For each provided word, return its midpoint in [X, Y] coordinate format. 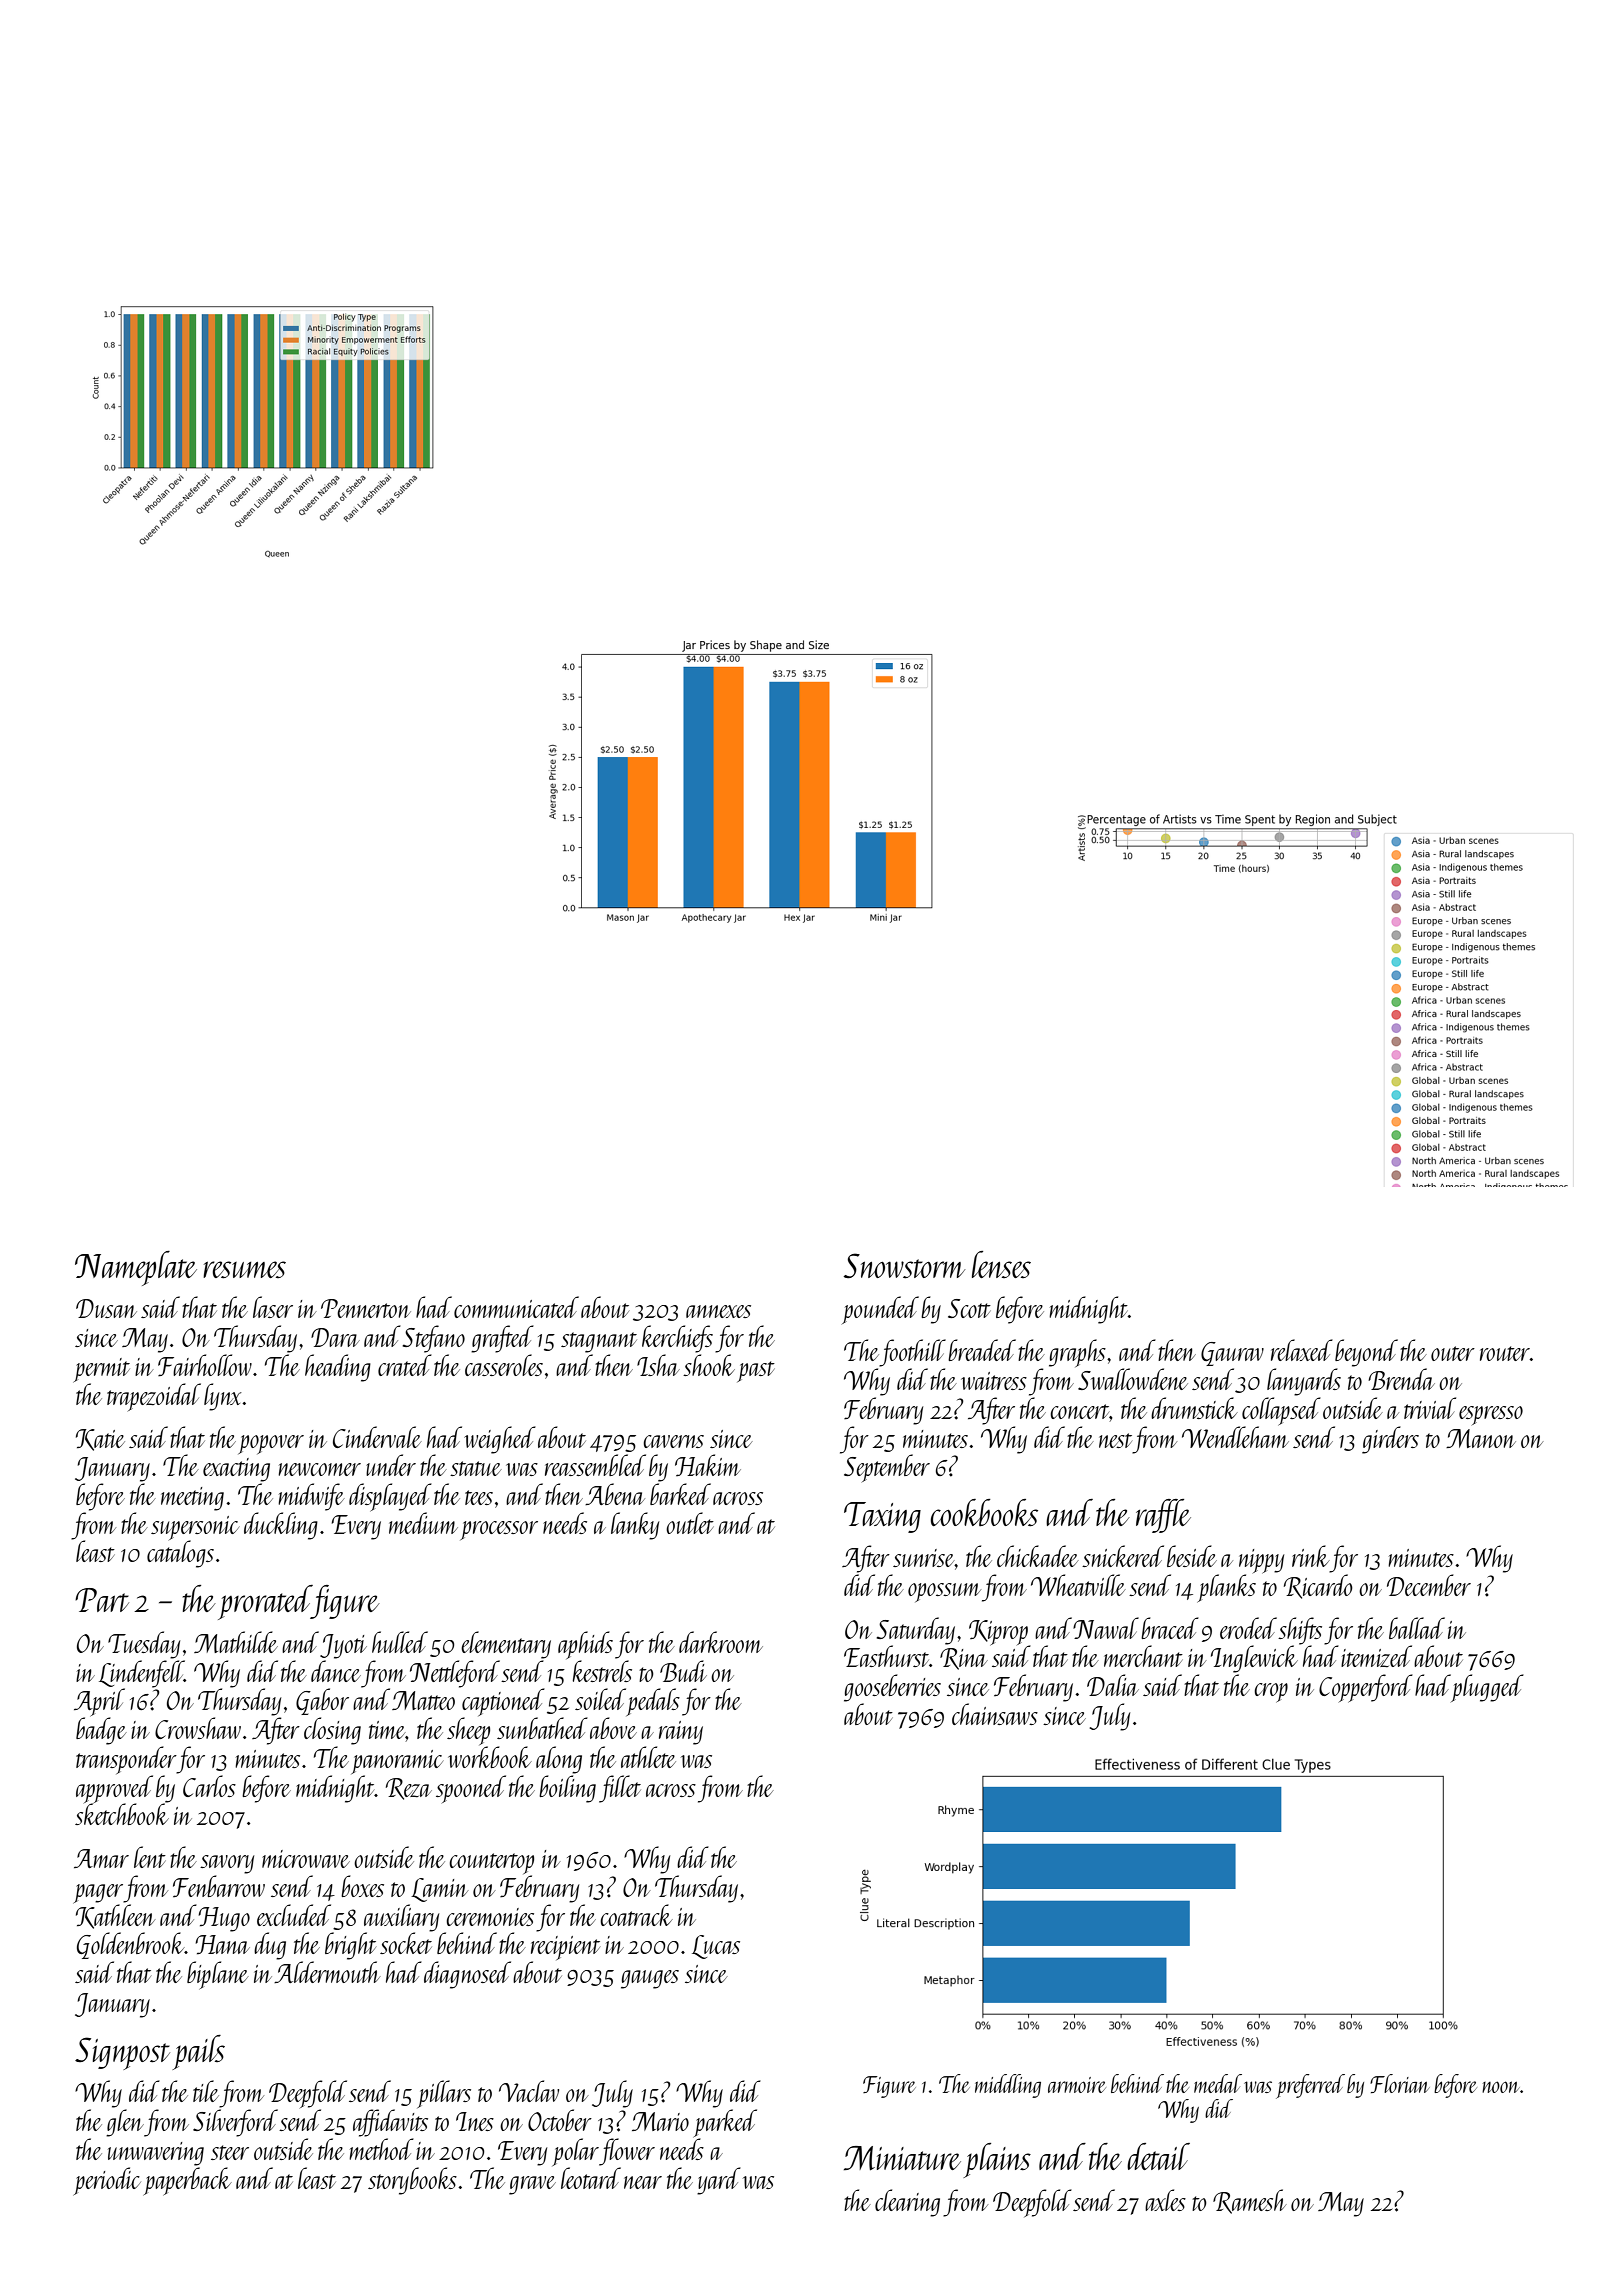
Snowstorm [904, 1266]
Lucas [716, 1947]
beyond [1366, 1353]
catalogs [180, 1554]
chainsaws [995, 1714]
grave [532, 2185]
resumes [244, 1270]
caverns [673, 1441]
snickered [1123, 1556]
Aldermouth [327, 1972]
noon [1501, 2087]
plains [997, 2160]
